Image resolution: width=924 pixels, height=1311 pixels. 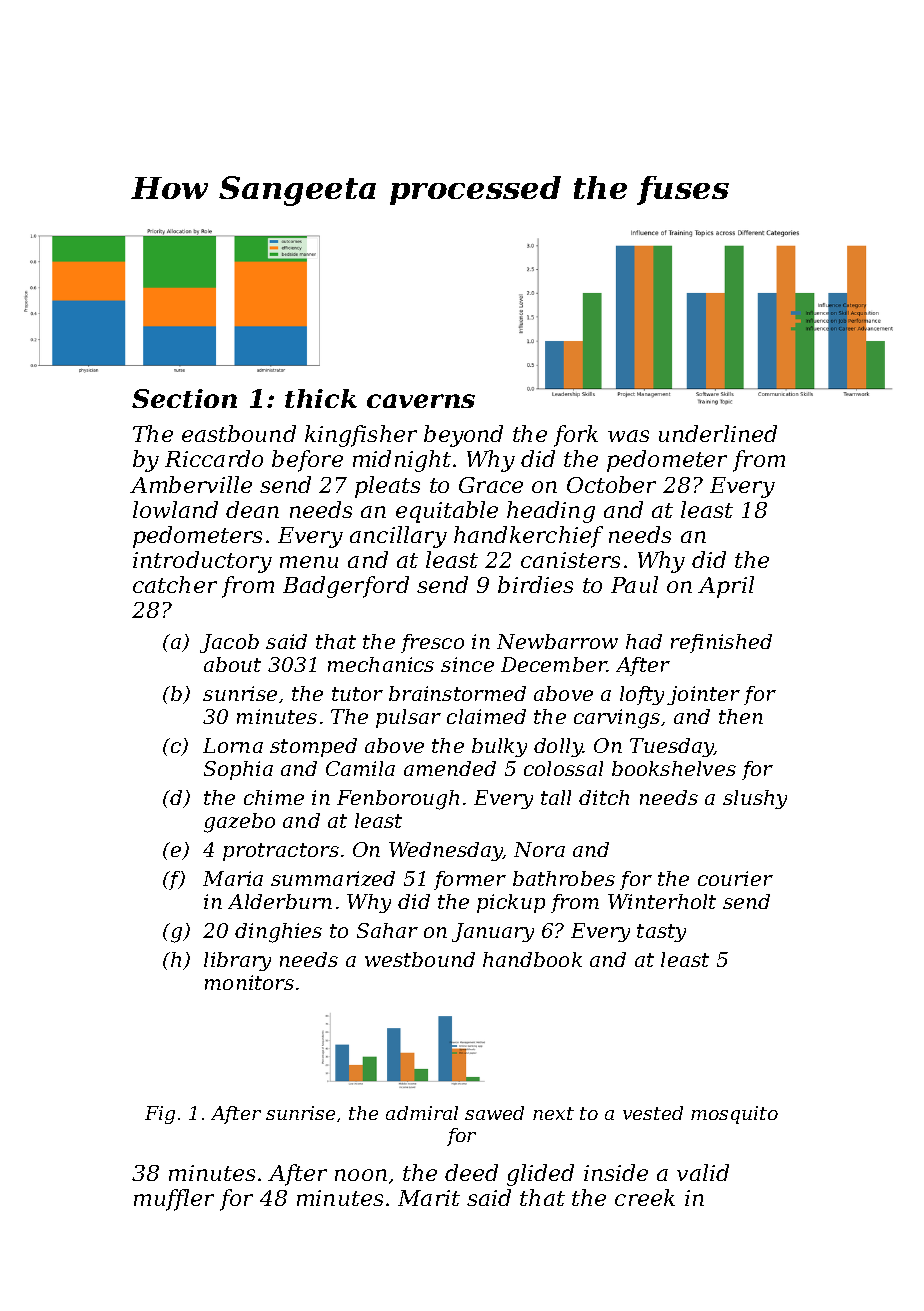 I want to click on monitors, so click(x=249, y=982).
